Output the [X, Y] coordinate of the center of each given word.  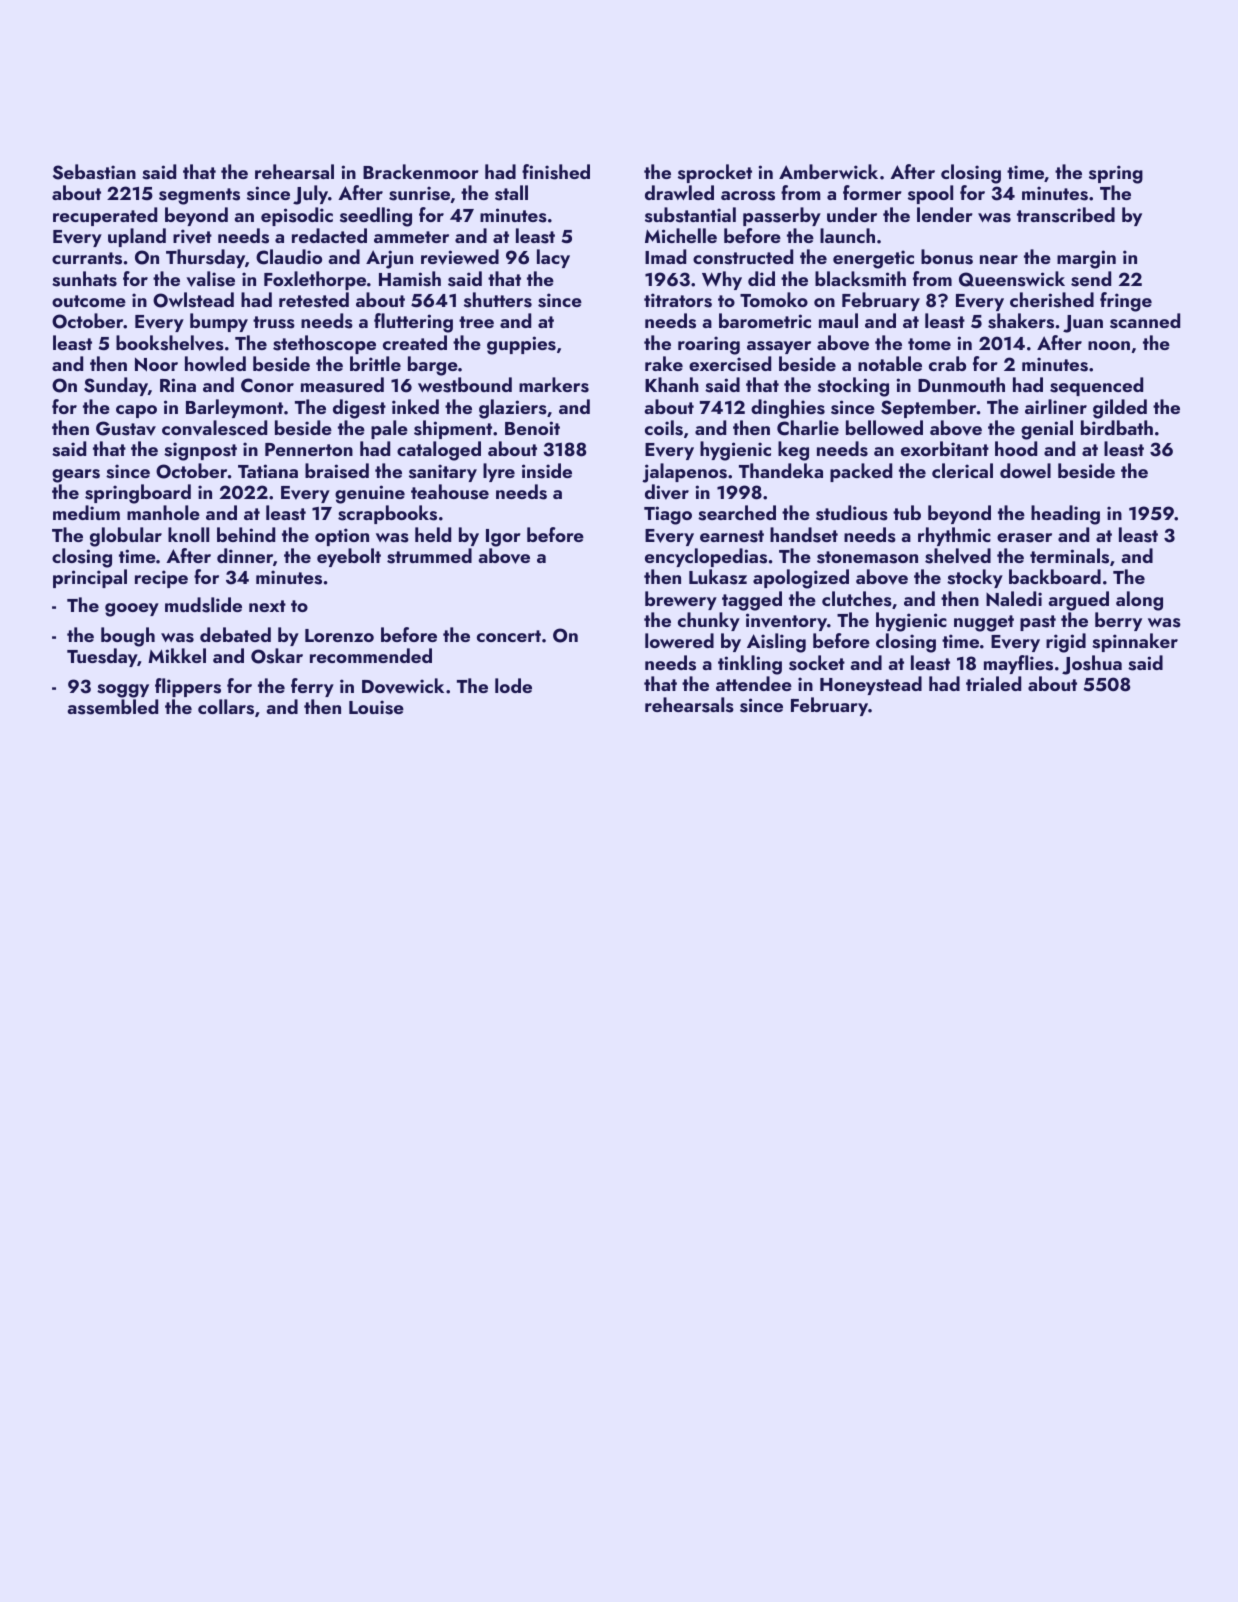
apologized [801, 579]
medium [86, 512]
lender [945, 214]
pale [389, 429]
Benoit [532, 428]
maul [838, 320]
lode [513, 685]
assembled [112, 707]
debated [235, 634]
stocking [853, 387]
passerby [782, 216]
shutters [498, 300]
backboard [1055, 576]
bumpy [219, 322]
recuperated [105, 216]
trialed [993, 683]
